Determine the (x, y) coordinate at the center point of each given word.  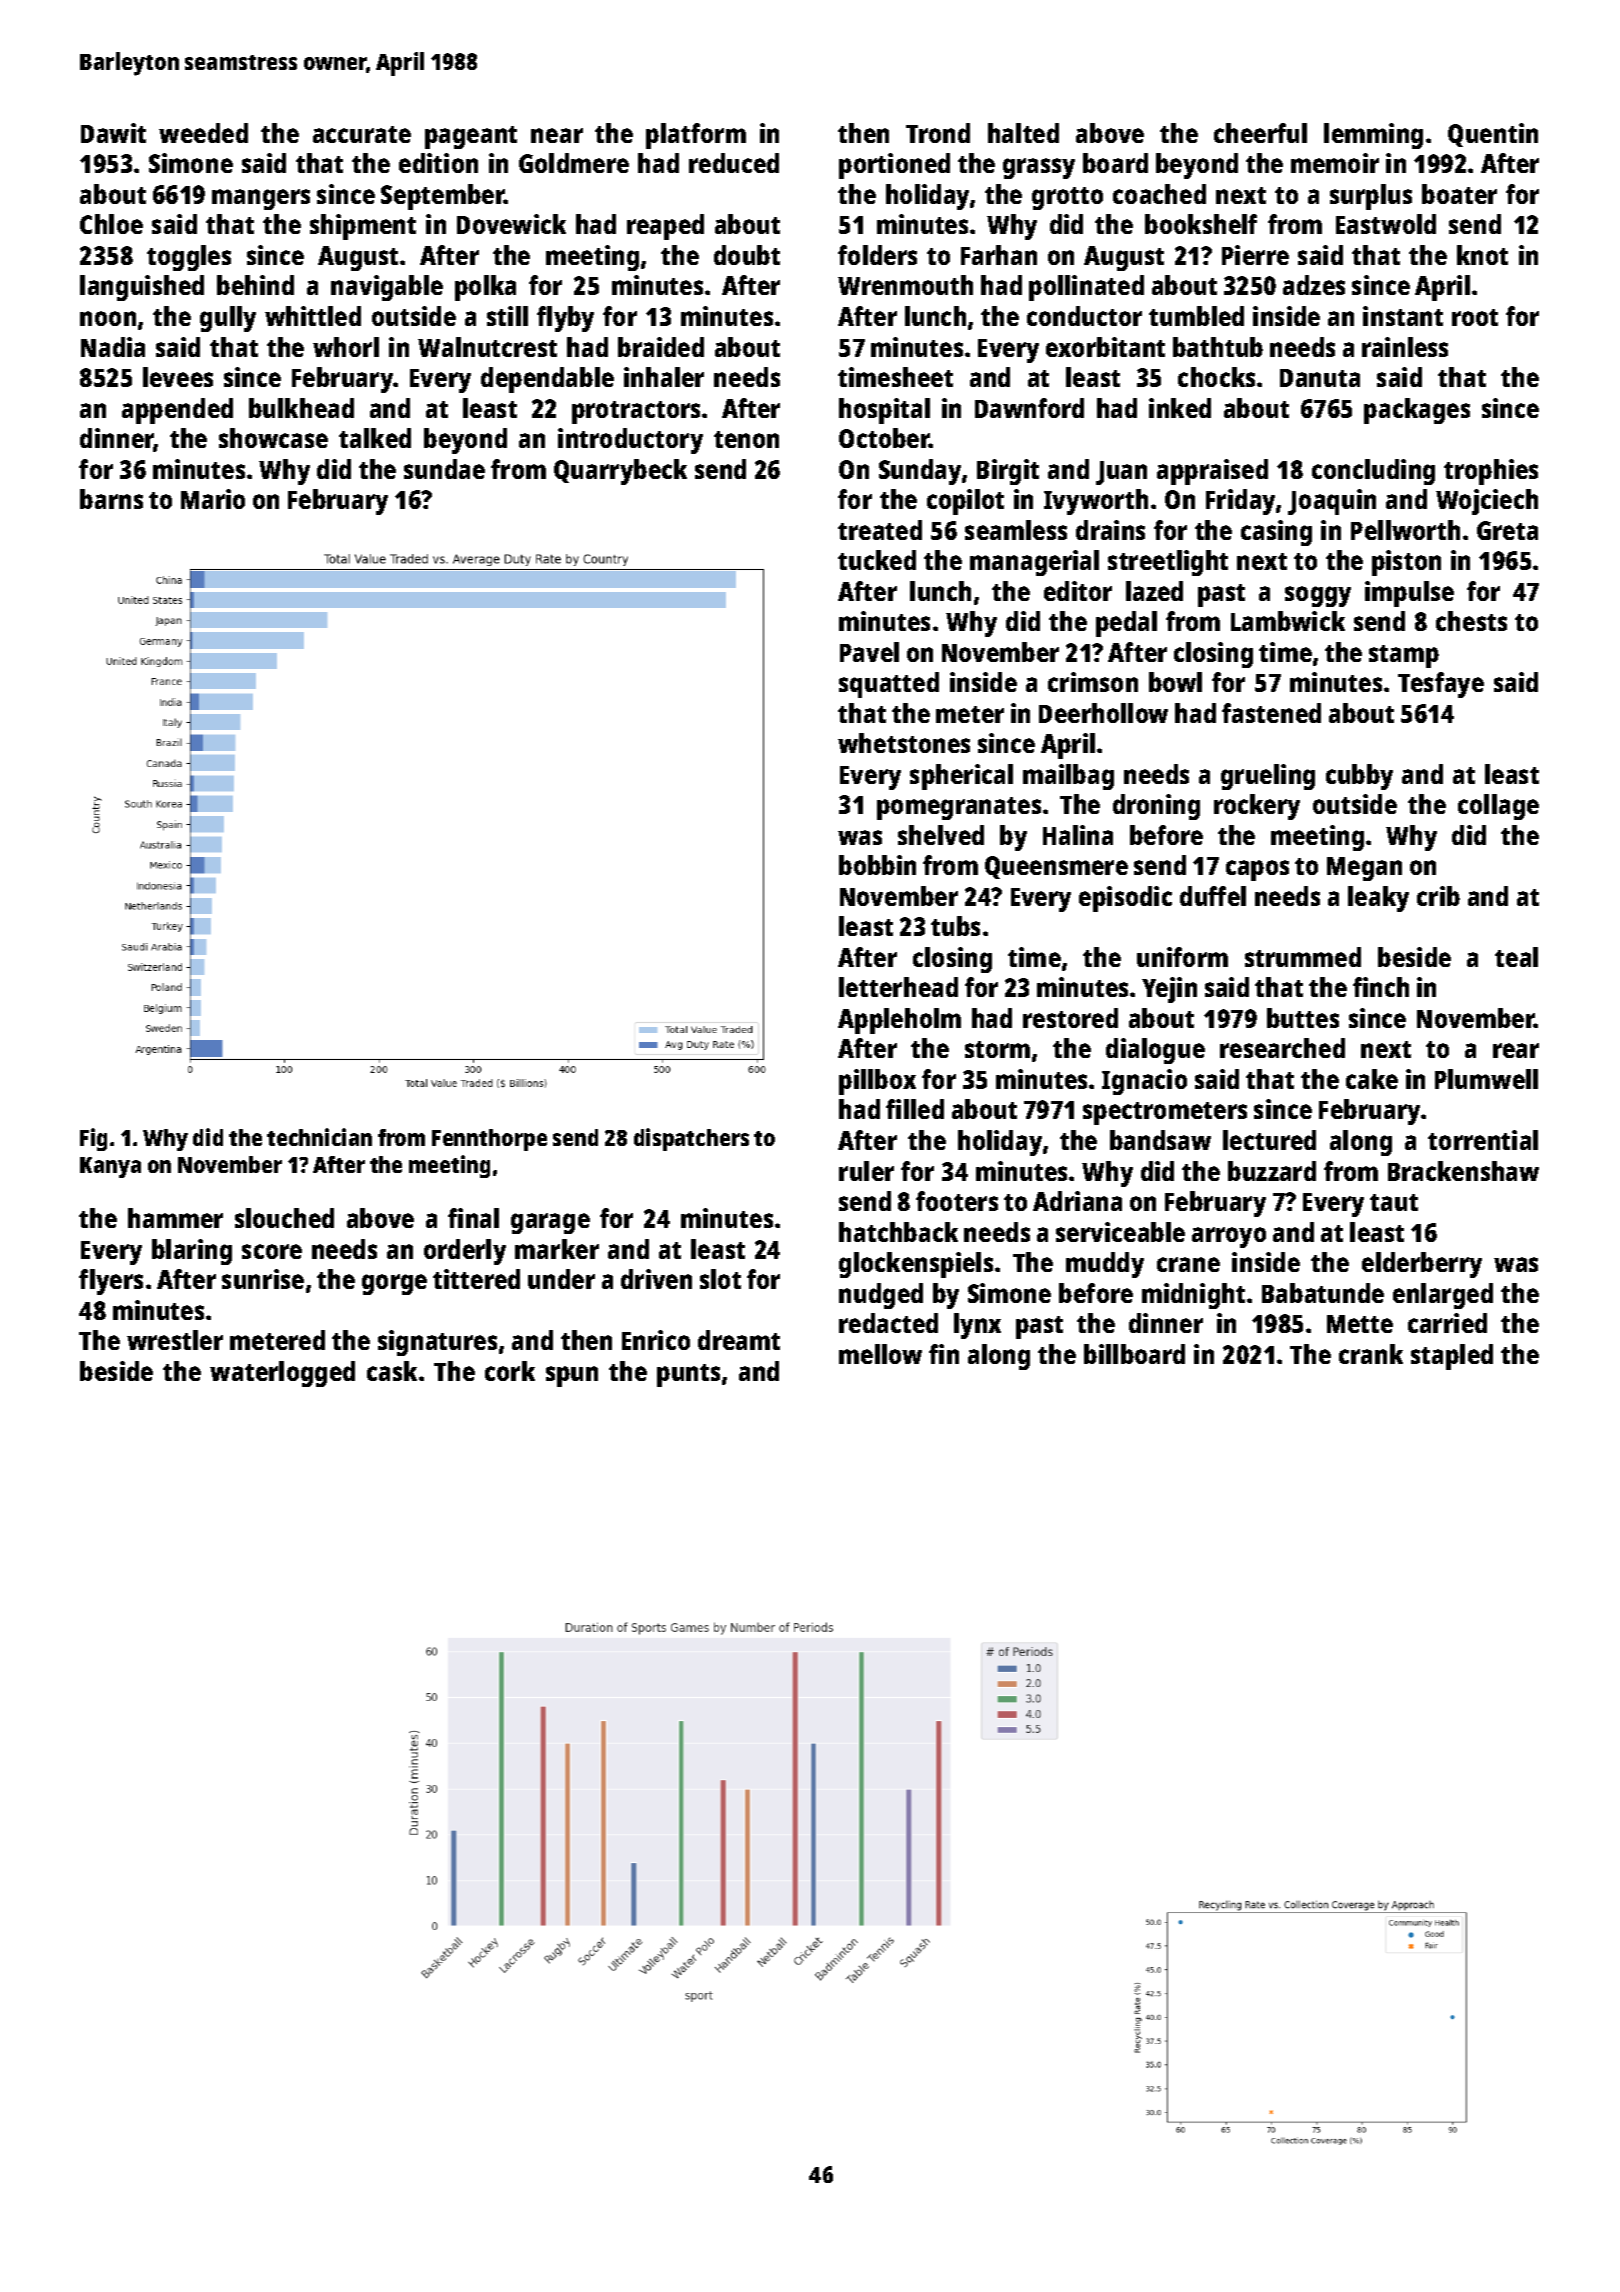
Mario (213, 499)
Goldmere (574, 163)
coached (1159, 194)
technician (319, 1137)
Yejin (1169, 990)
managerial (1034, 563)
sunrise (263, 1279)
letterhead (898, 987)
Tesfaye (1441, 685)
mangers (261, 199)
